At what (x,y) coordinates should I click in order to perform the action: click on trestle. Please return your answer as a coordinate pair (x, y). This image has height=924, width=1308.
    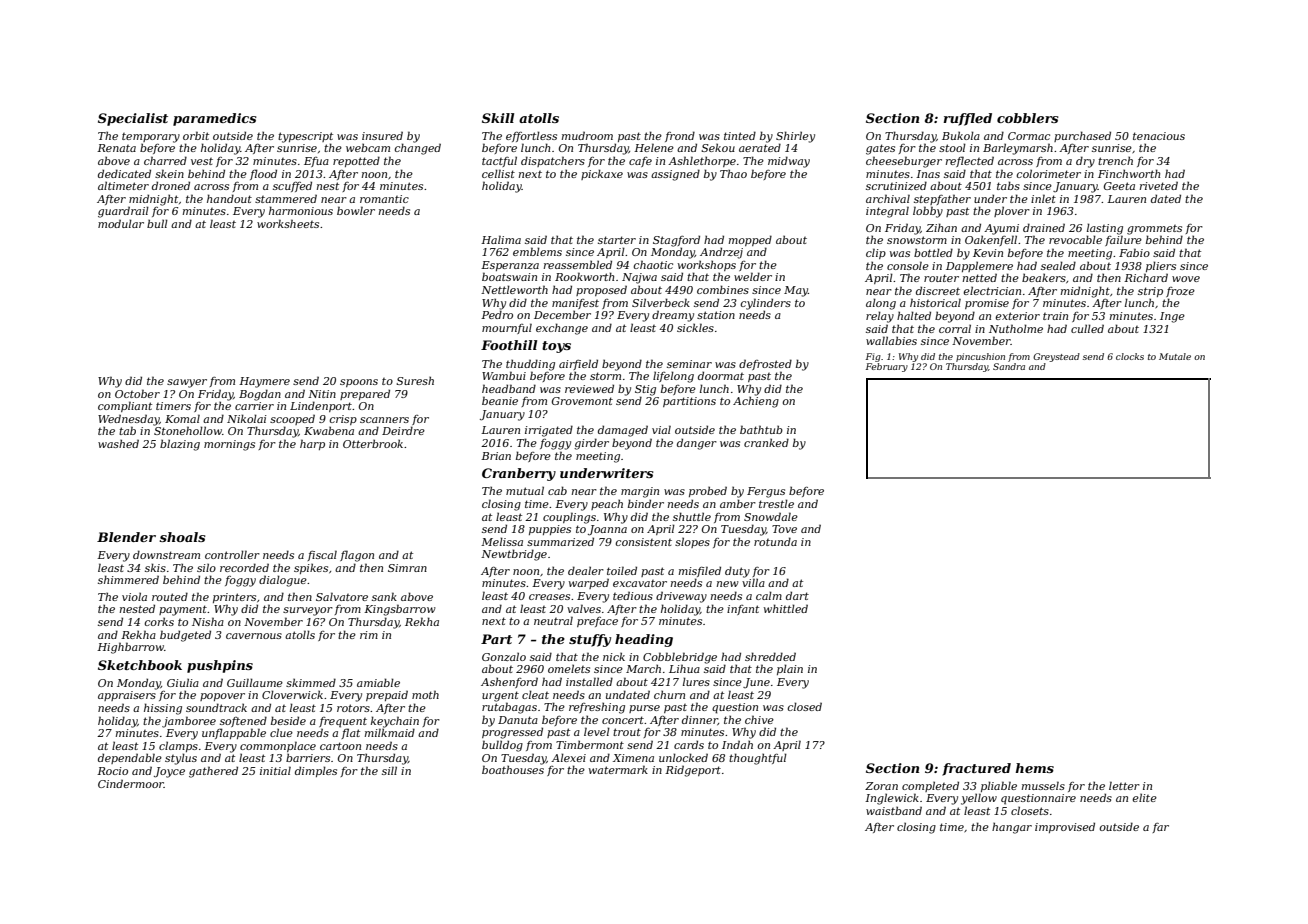
    Looking at the image, I should click on (776, 503).
